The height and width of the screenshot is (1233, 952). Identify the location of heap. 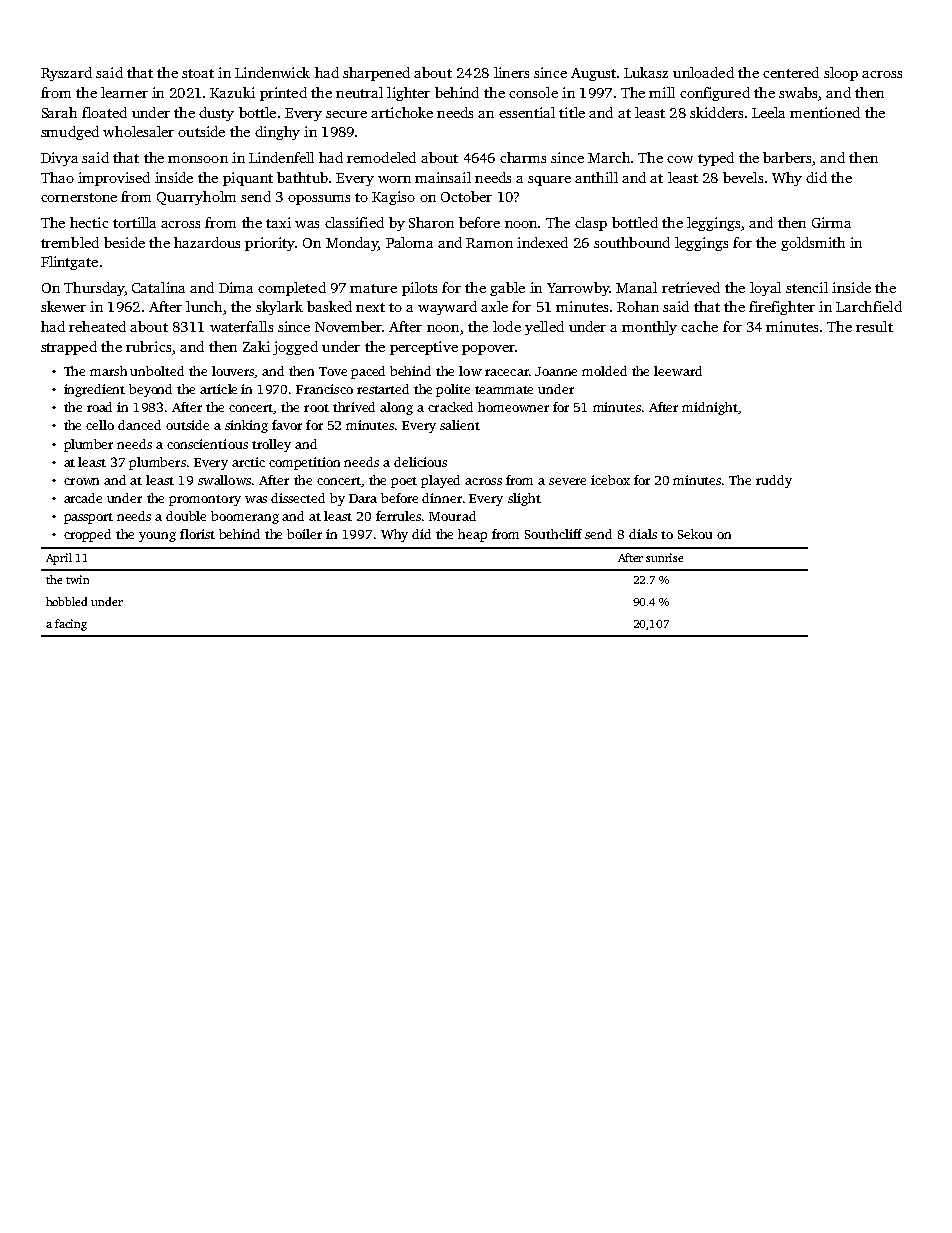
(472, 535).
